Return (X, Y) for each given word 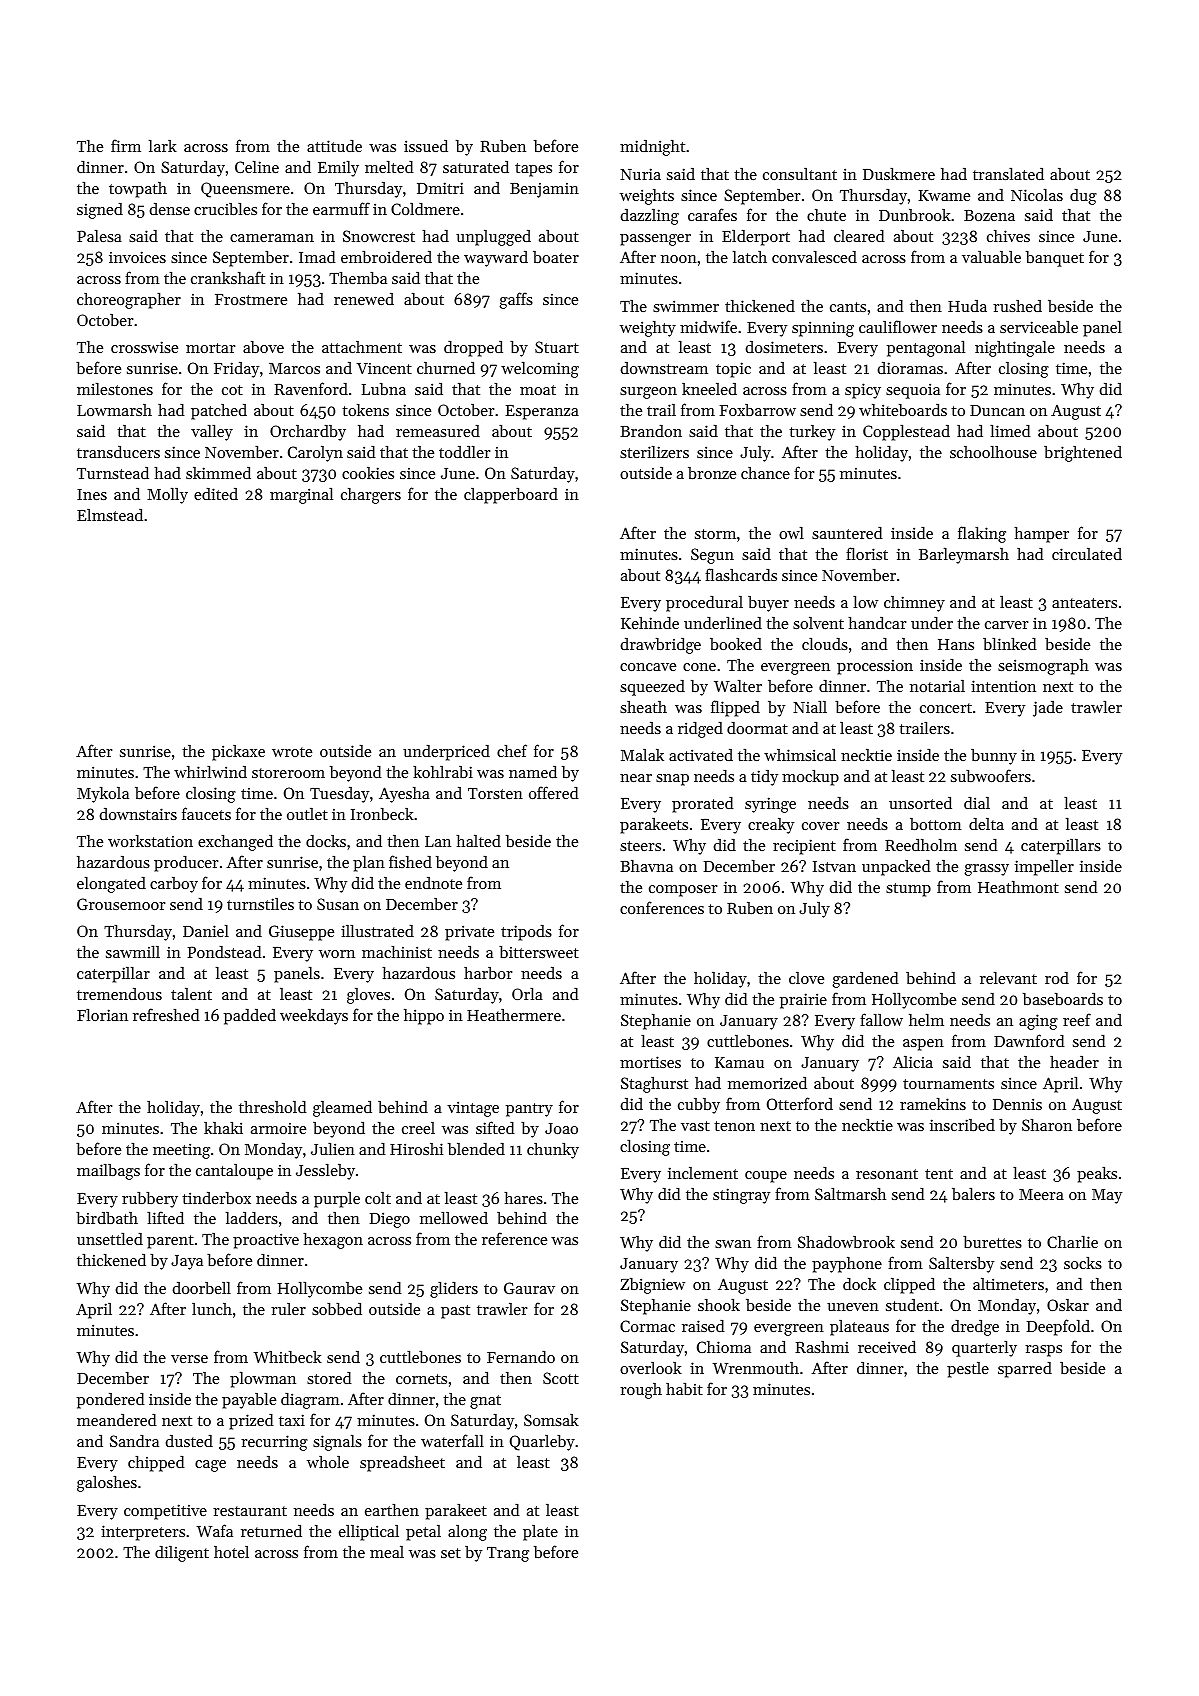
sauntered (847, 533)
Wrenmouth (755, 1368)
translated (1008, 173)
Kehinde (650, 623)
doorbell (201, 1287)
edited (216, 494)
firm (126, 145)
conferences (662, 907)
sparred (1025, 1370)
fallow (881, 1019)
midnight (652, 148)
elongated (111, 884)
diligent (182, 1554)
